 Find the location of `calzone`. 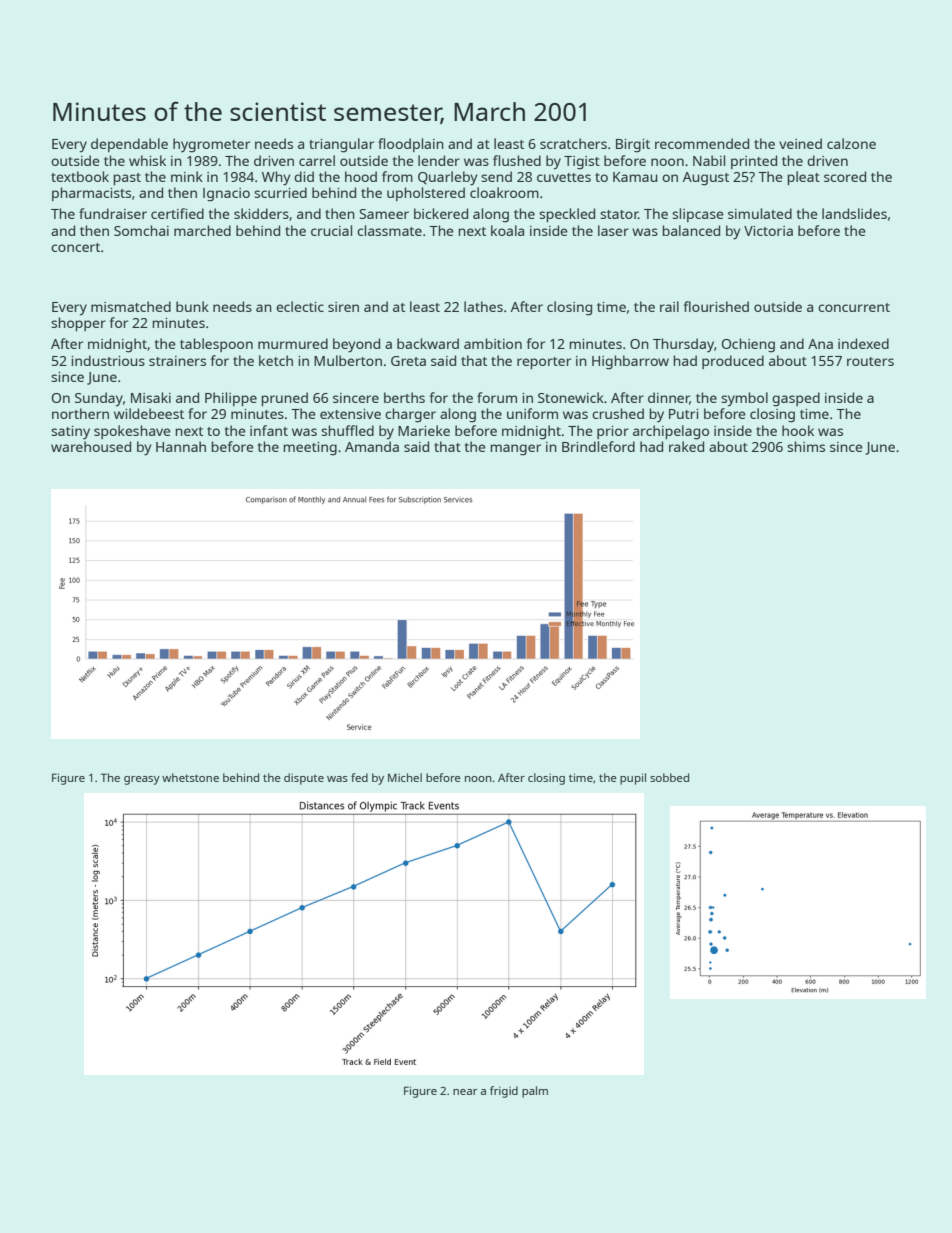

calzone is located at coordinates (851, 143).
